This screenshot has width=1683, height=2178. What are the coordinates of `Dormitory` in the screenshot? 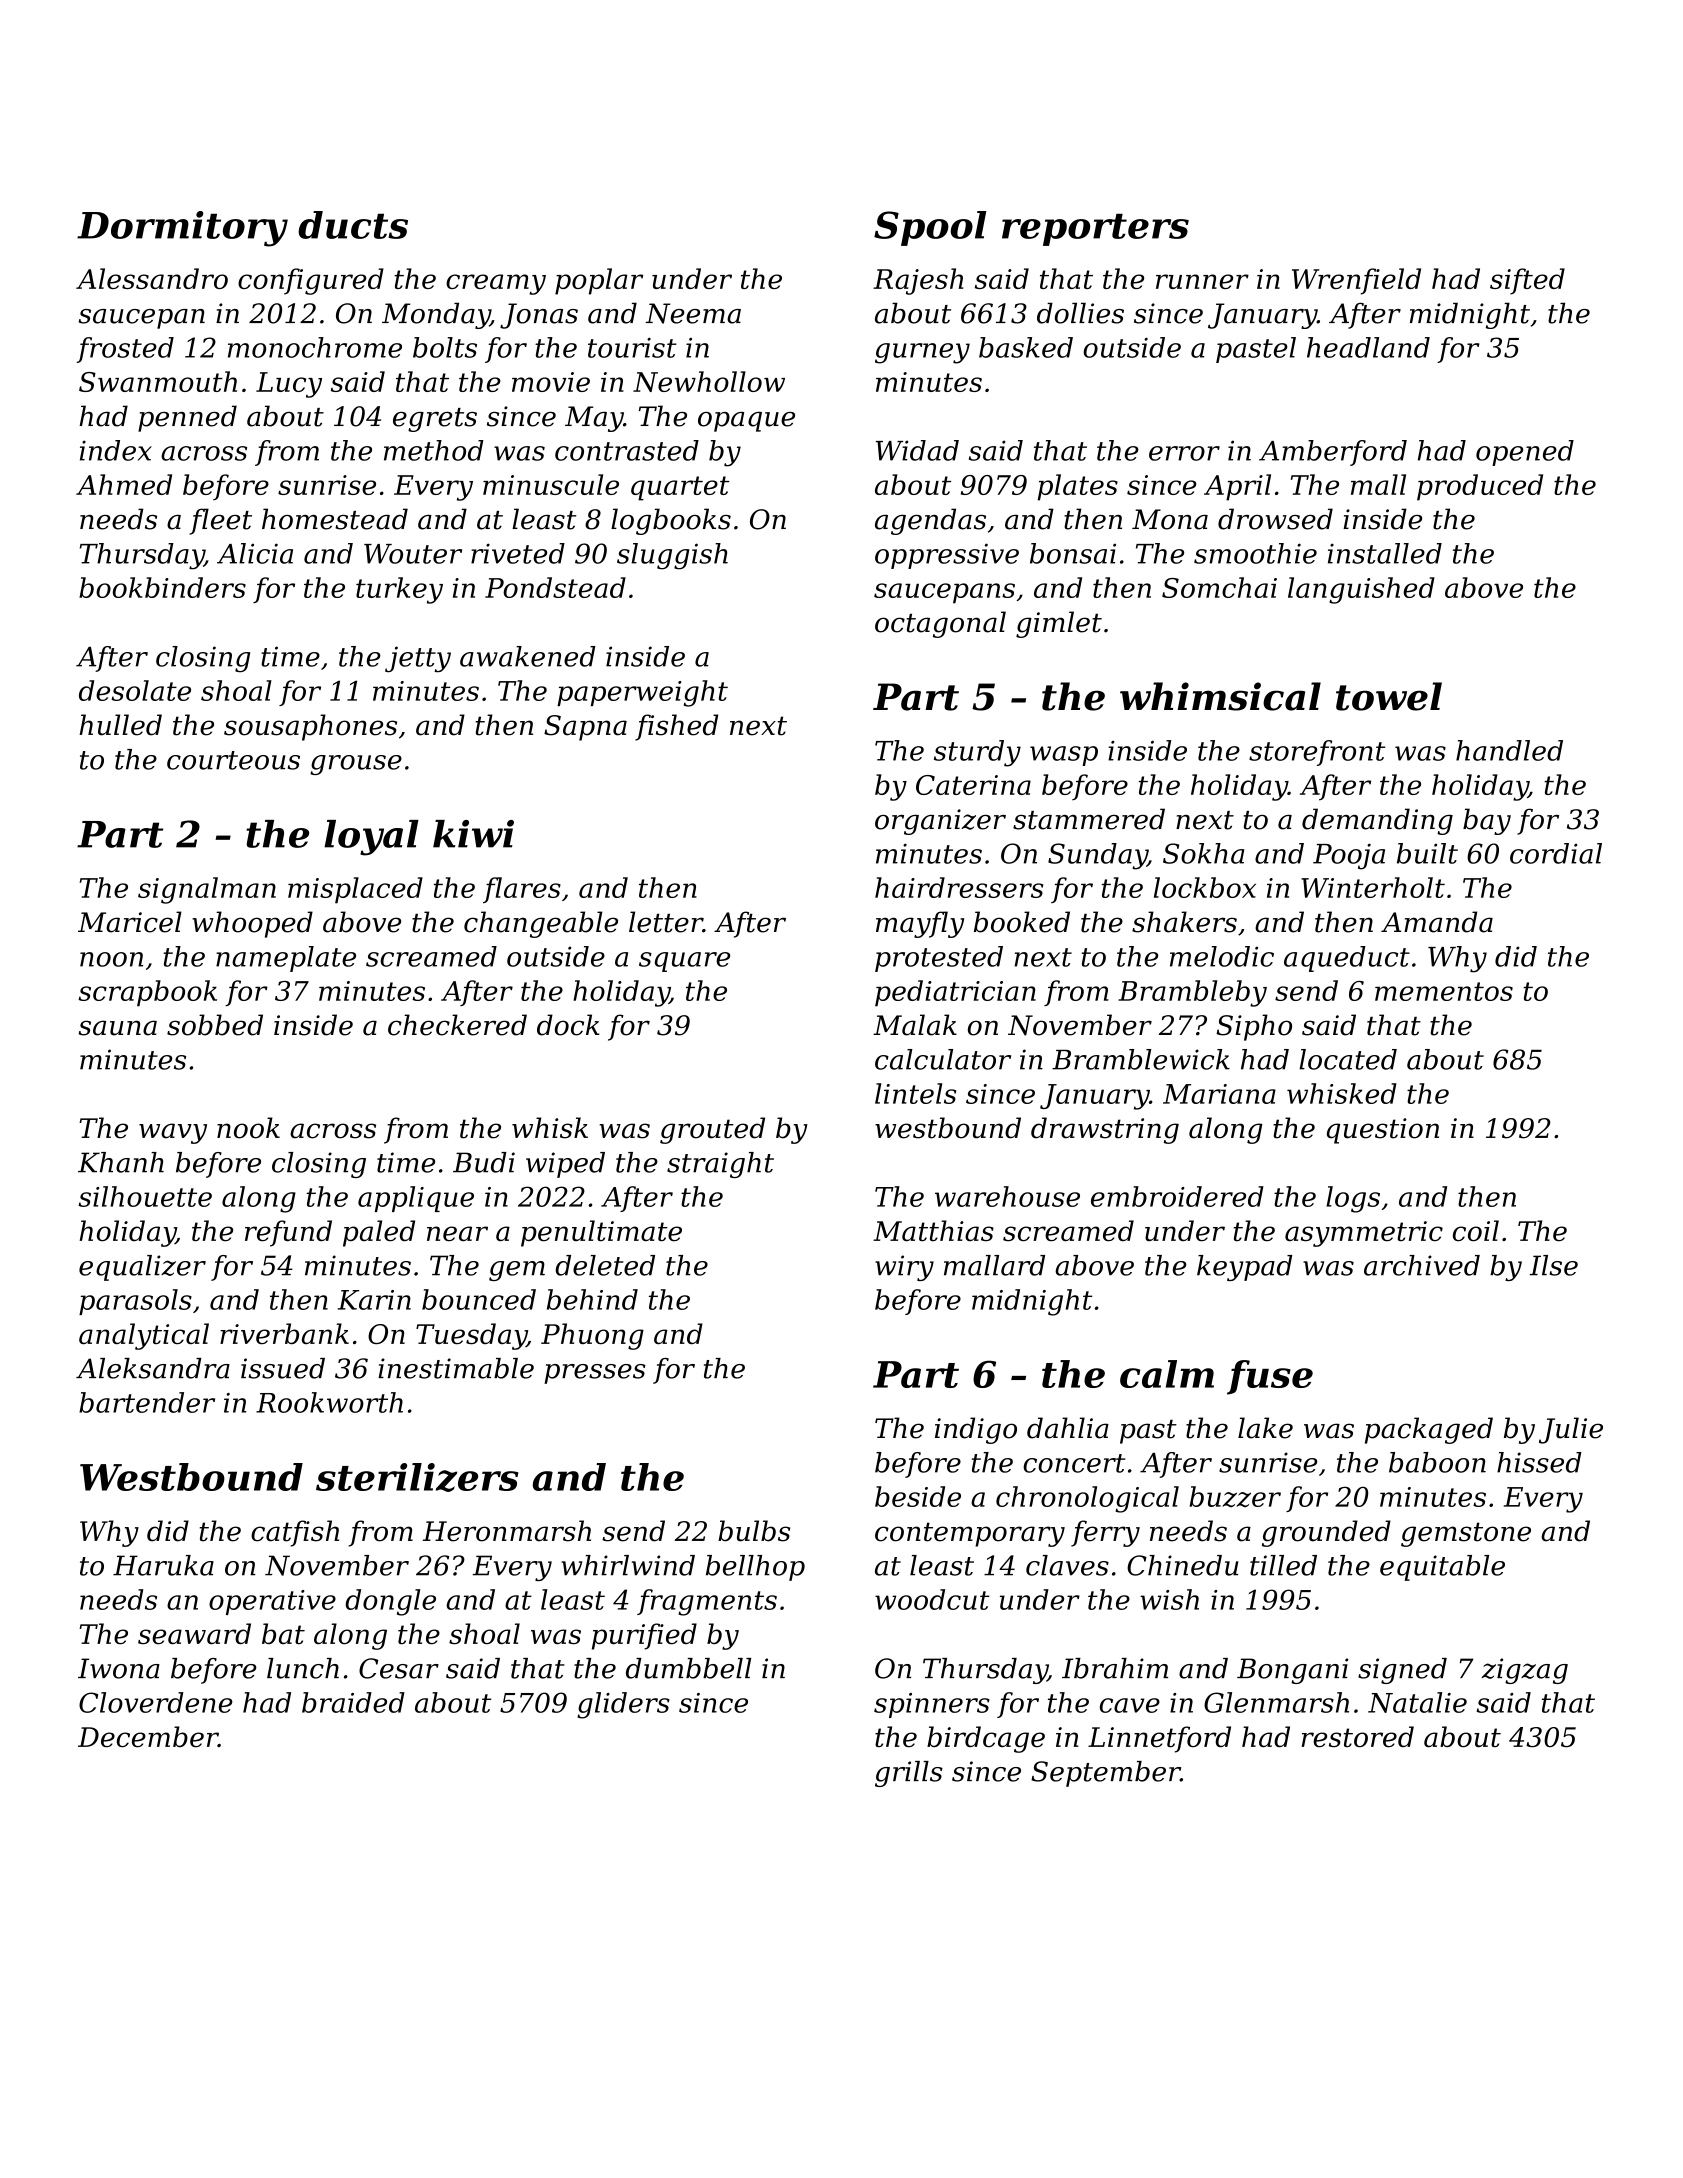 It's located at (182, 229).
